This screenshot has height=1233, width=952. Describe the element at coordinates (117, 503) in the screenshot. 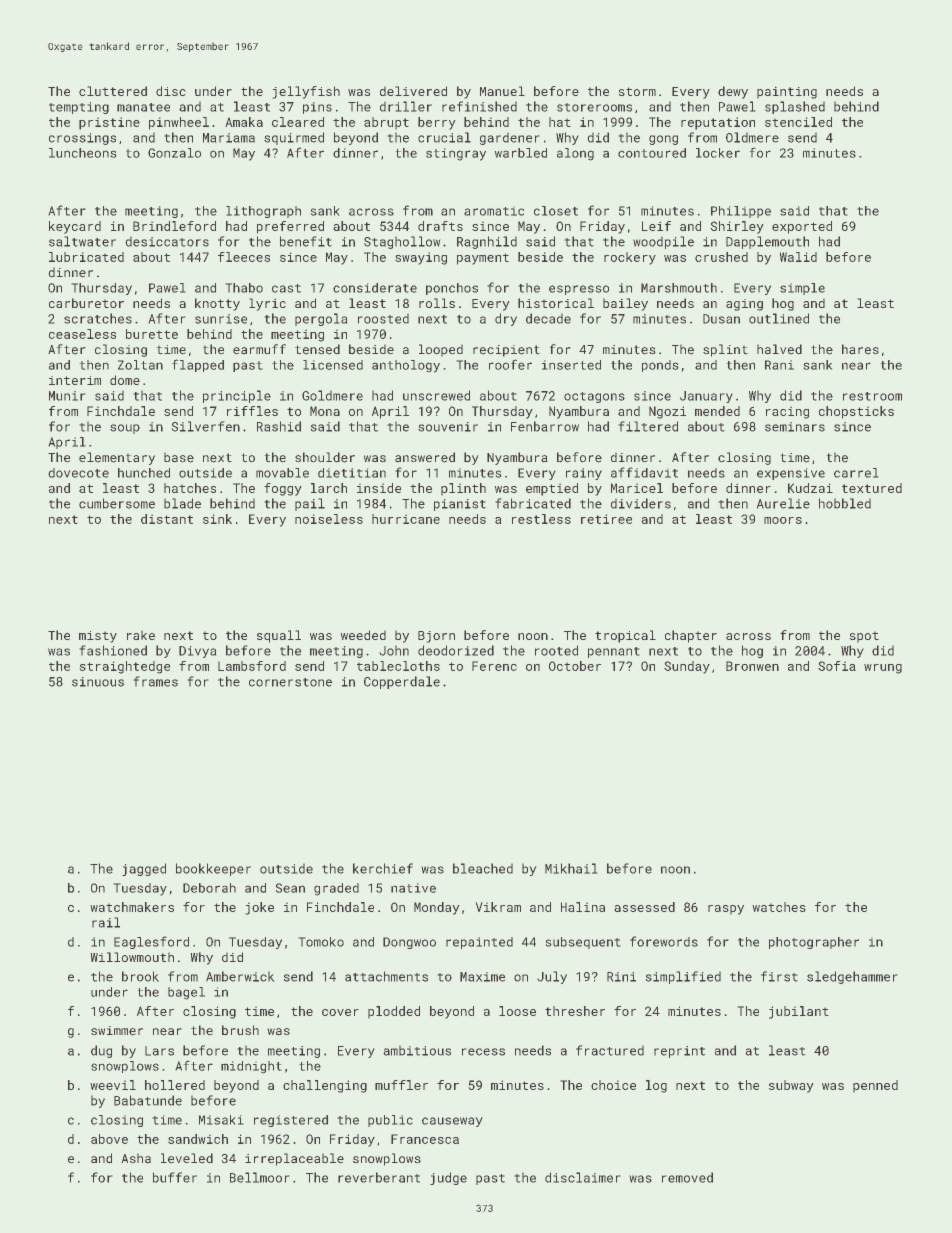

I see `cumbersome` at that location.
